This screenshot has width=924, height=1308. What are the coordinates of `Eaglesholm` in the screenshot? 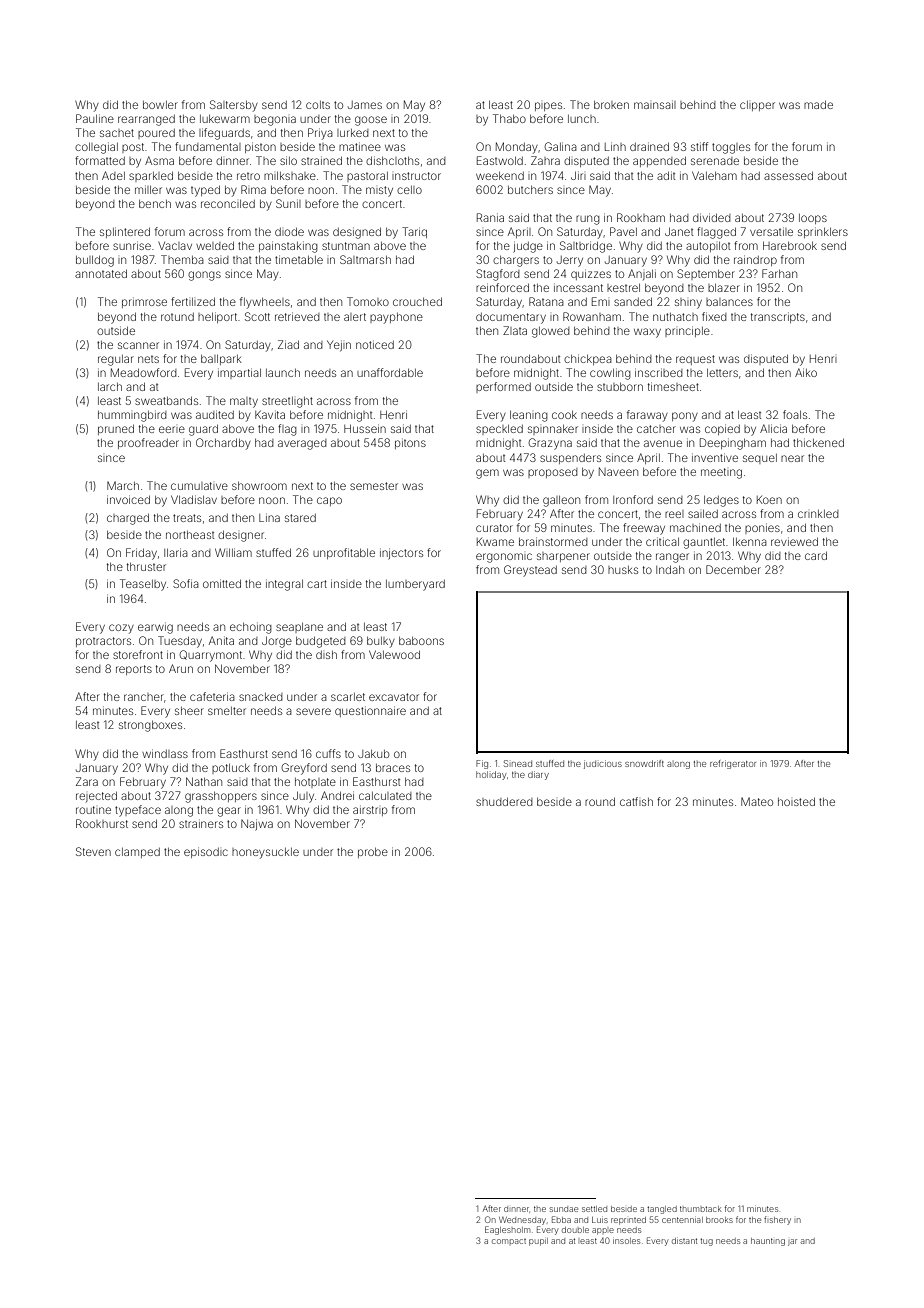 It's located at (507, 1230).
